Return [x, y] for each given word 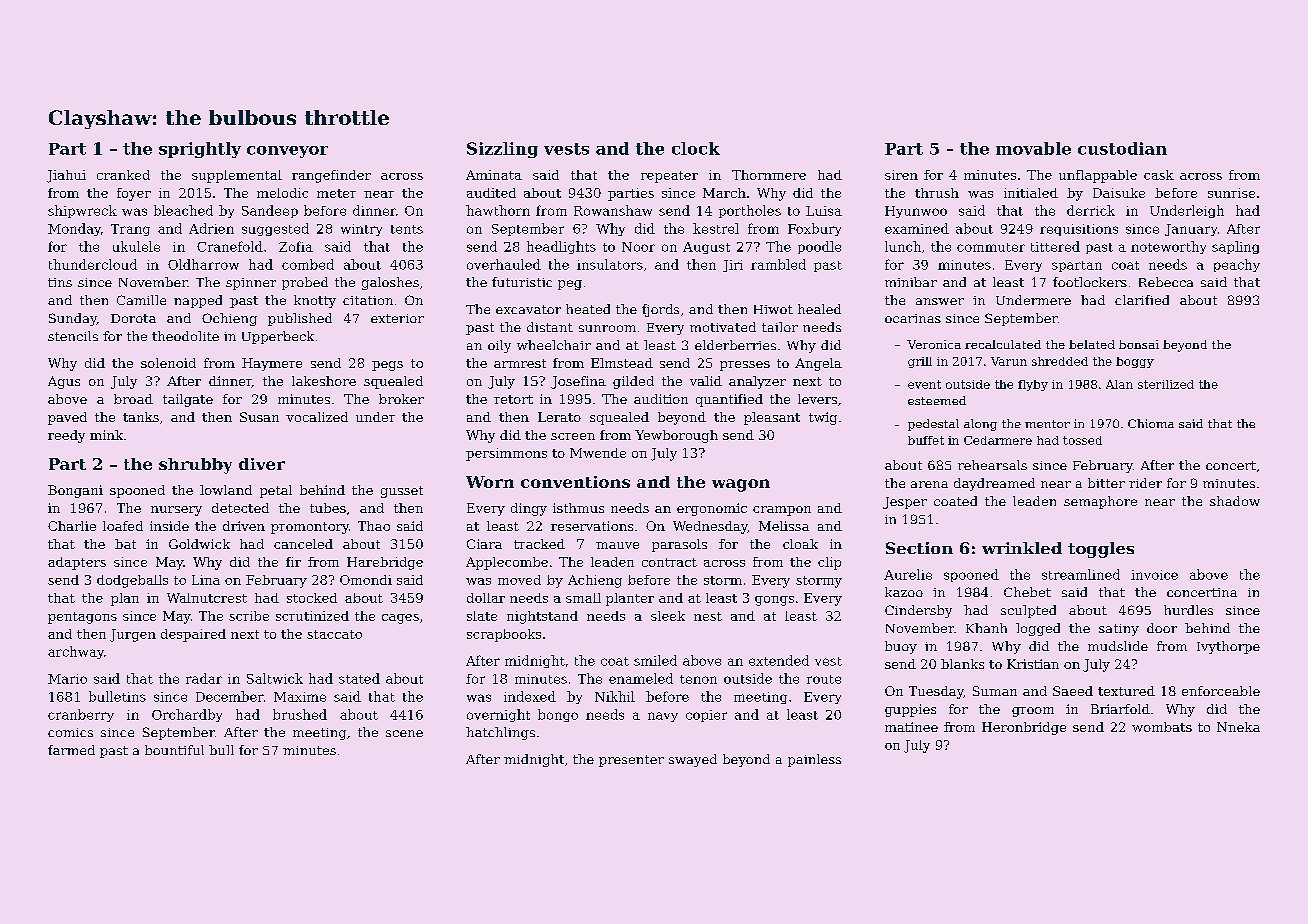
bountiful [174, 750]
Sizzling [502, 150]
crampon [782, 511]
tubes [328, 508]
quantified [729, 400]
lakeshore [324, 381]
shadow [1235, 501]
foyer [134, 194]
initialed [1031, 193]
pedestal [933, 425]
